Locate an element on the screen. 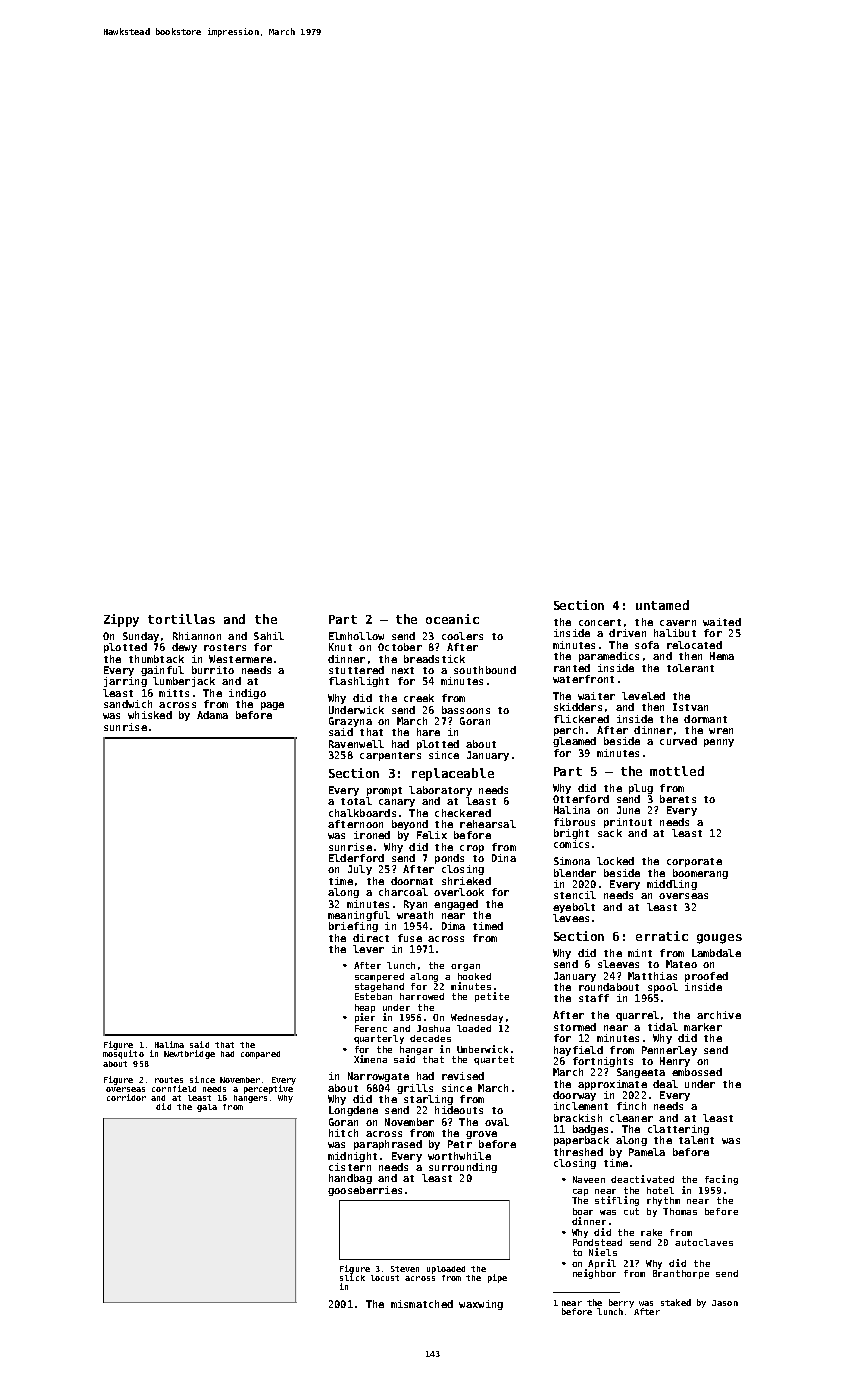 The height and width of the screenshot is (1400, 849). hare is located at coordinates (428, 732).
